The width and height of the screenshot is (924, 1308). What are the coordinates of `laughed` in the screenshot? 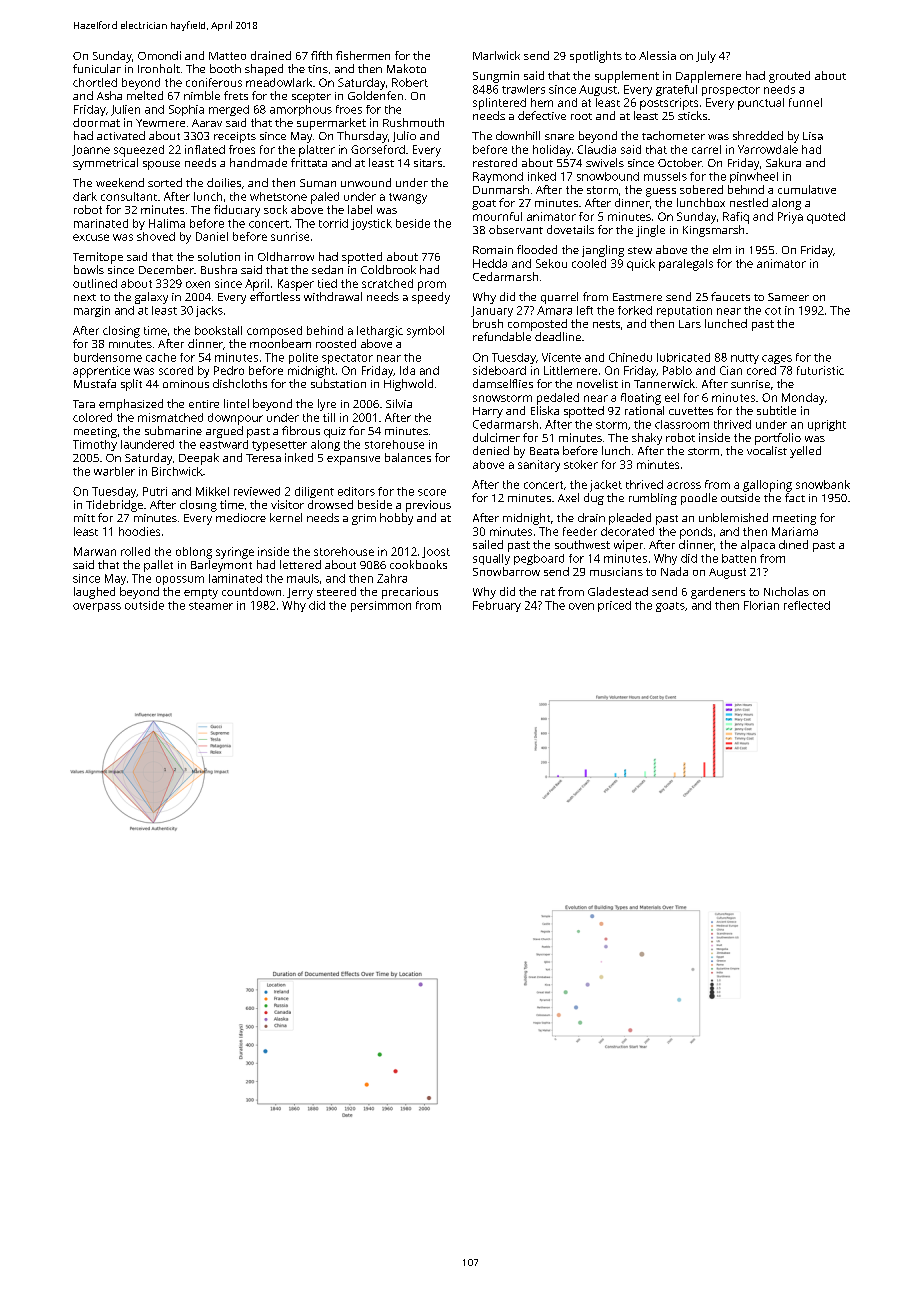 It's located at (94, 593).
